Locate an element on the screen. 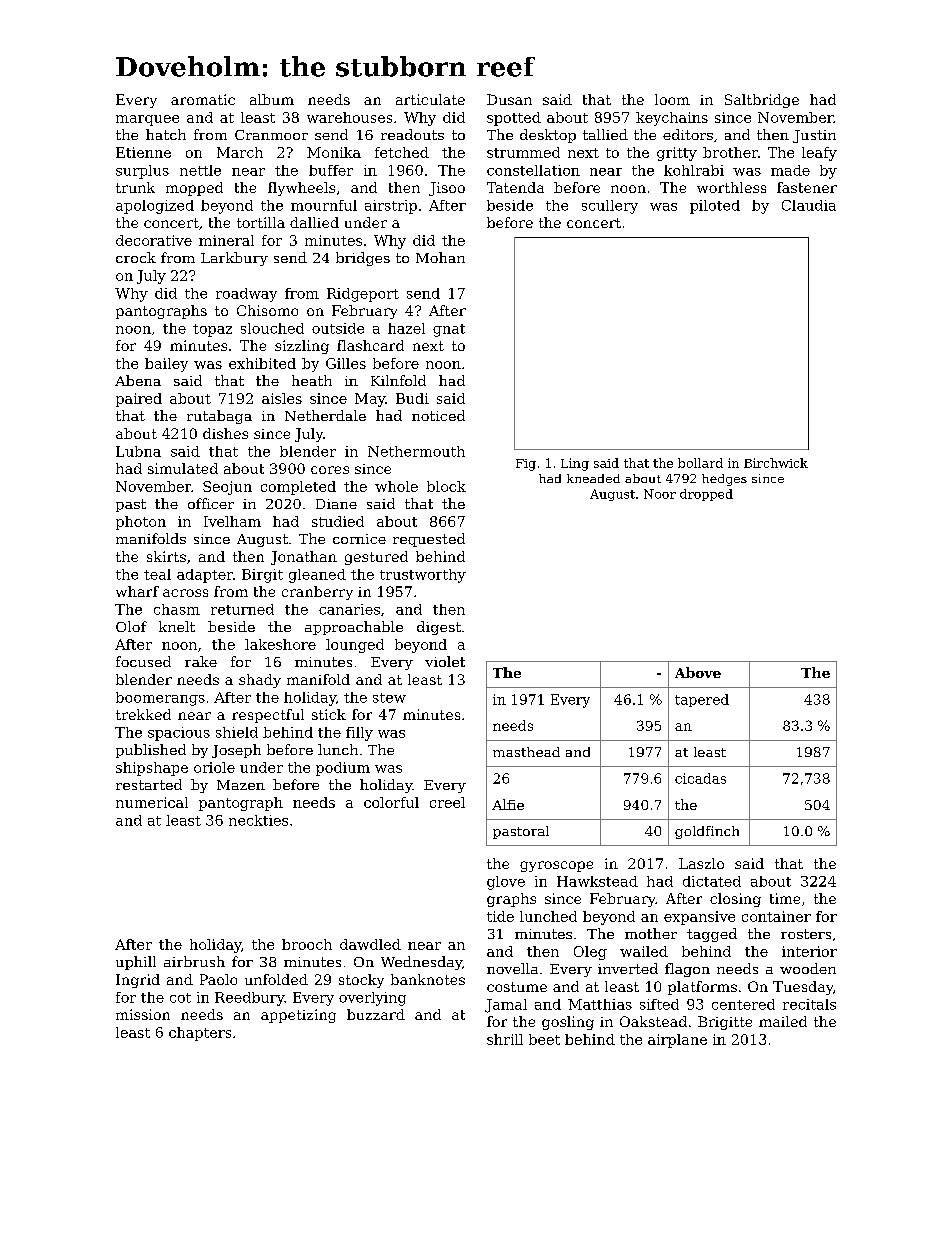  cornice is located at coordinates (359, 539).
